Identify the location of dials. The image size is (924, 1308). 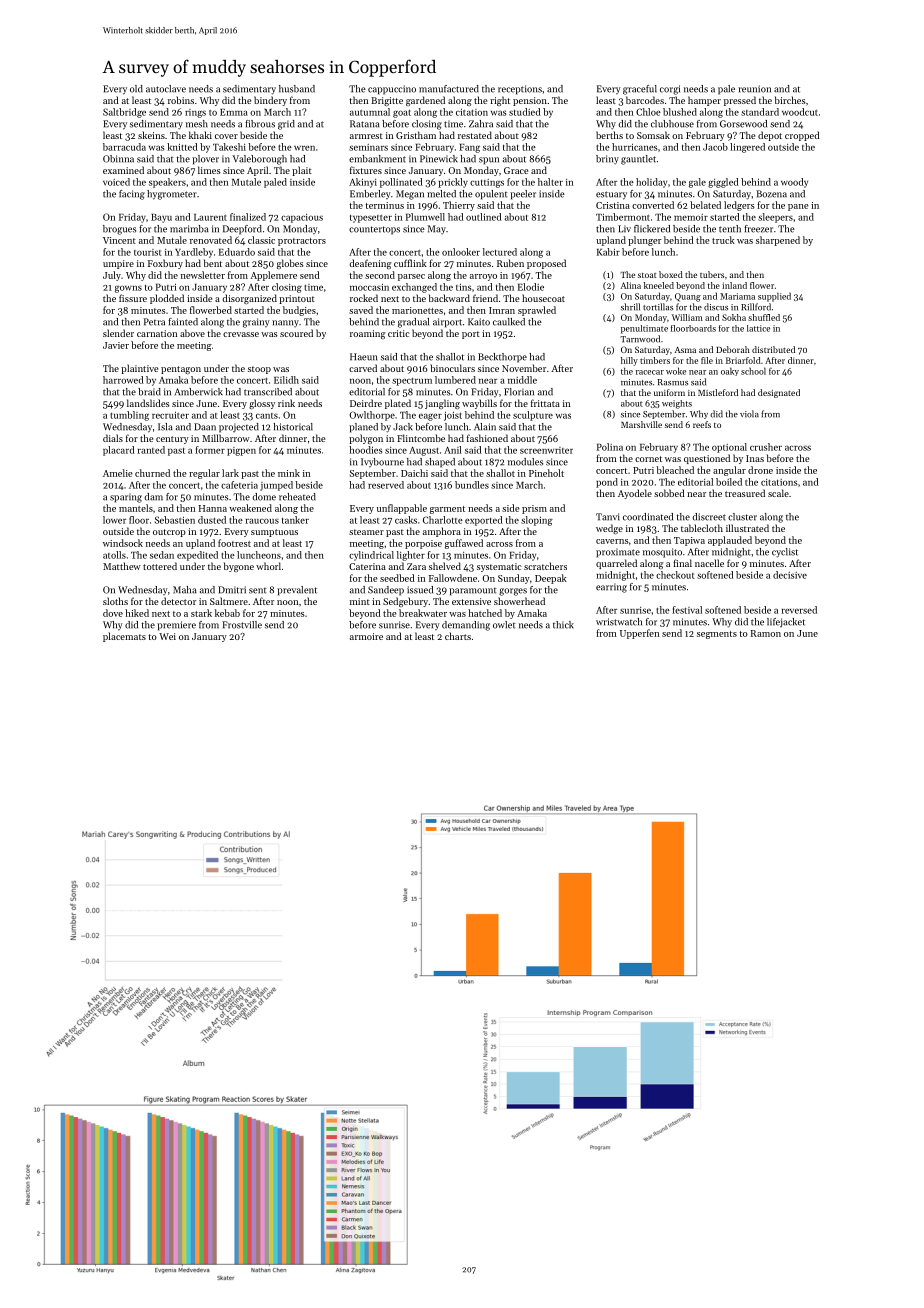
(113, 438).
